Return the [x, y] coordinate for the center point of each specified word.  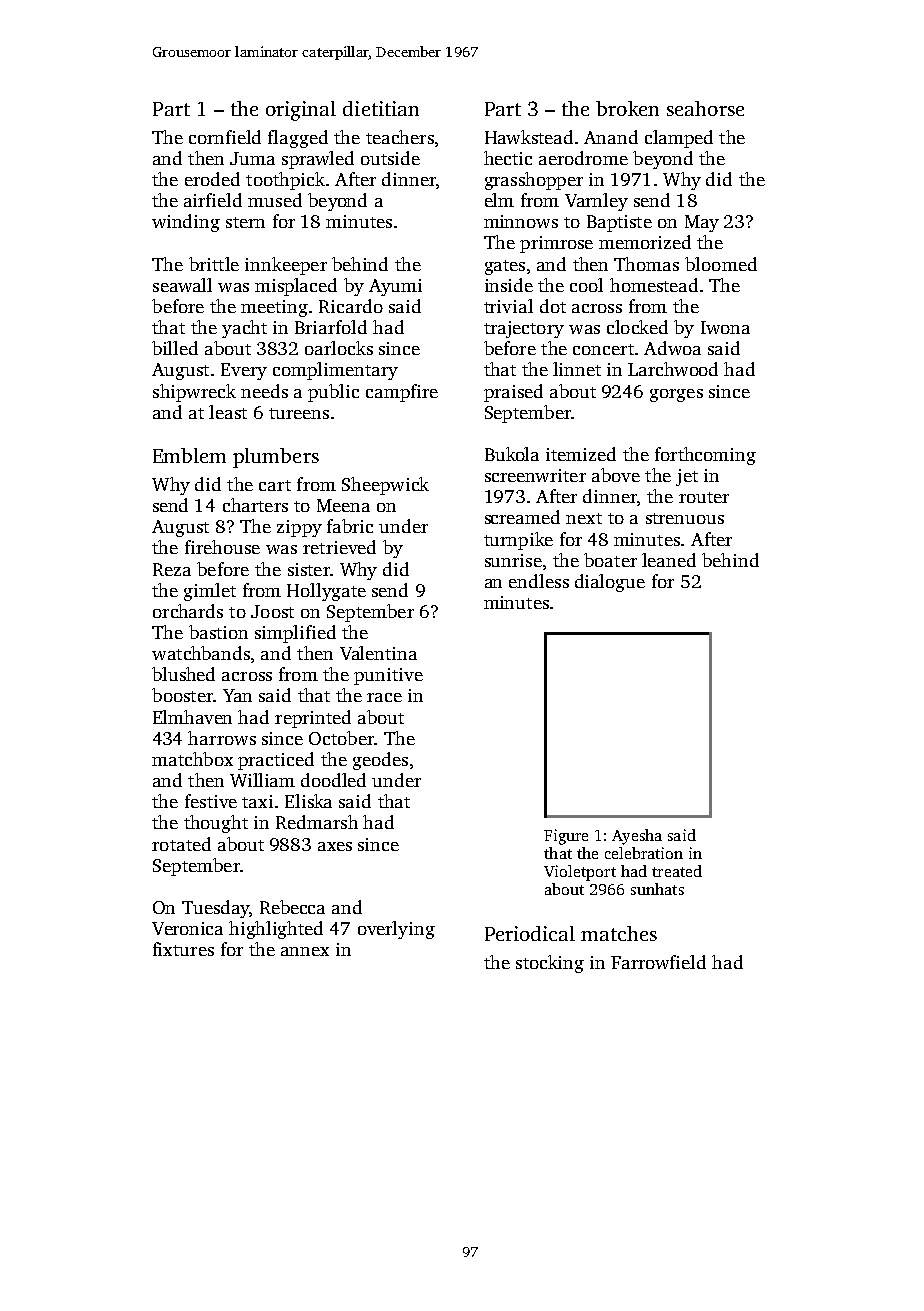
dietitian [381, 108]
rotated [181, 844]
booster [182, 695]
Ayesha [637, 837]
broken [627, 108]
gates [505, 267]
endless [539, 581]
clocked [637, 327]
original [301, 111]
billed [175, 348]
